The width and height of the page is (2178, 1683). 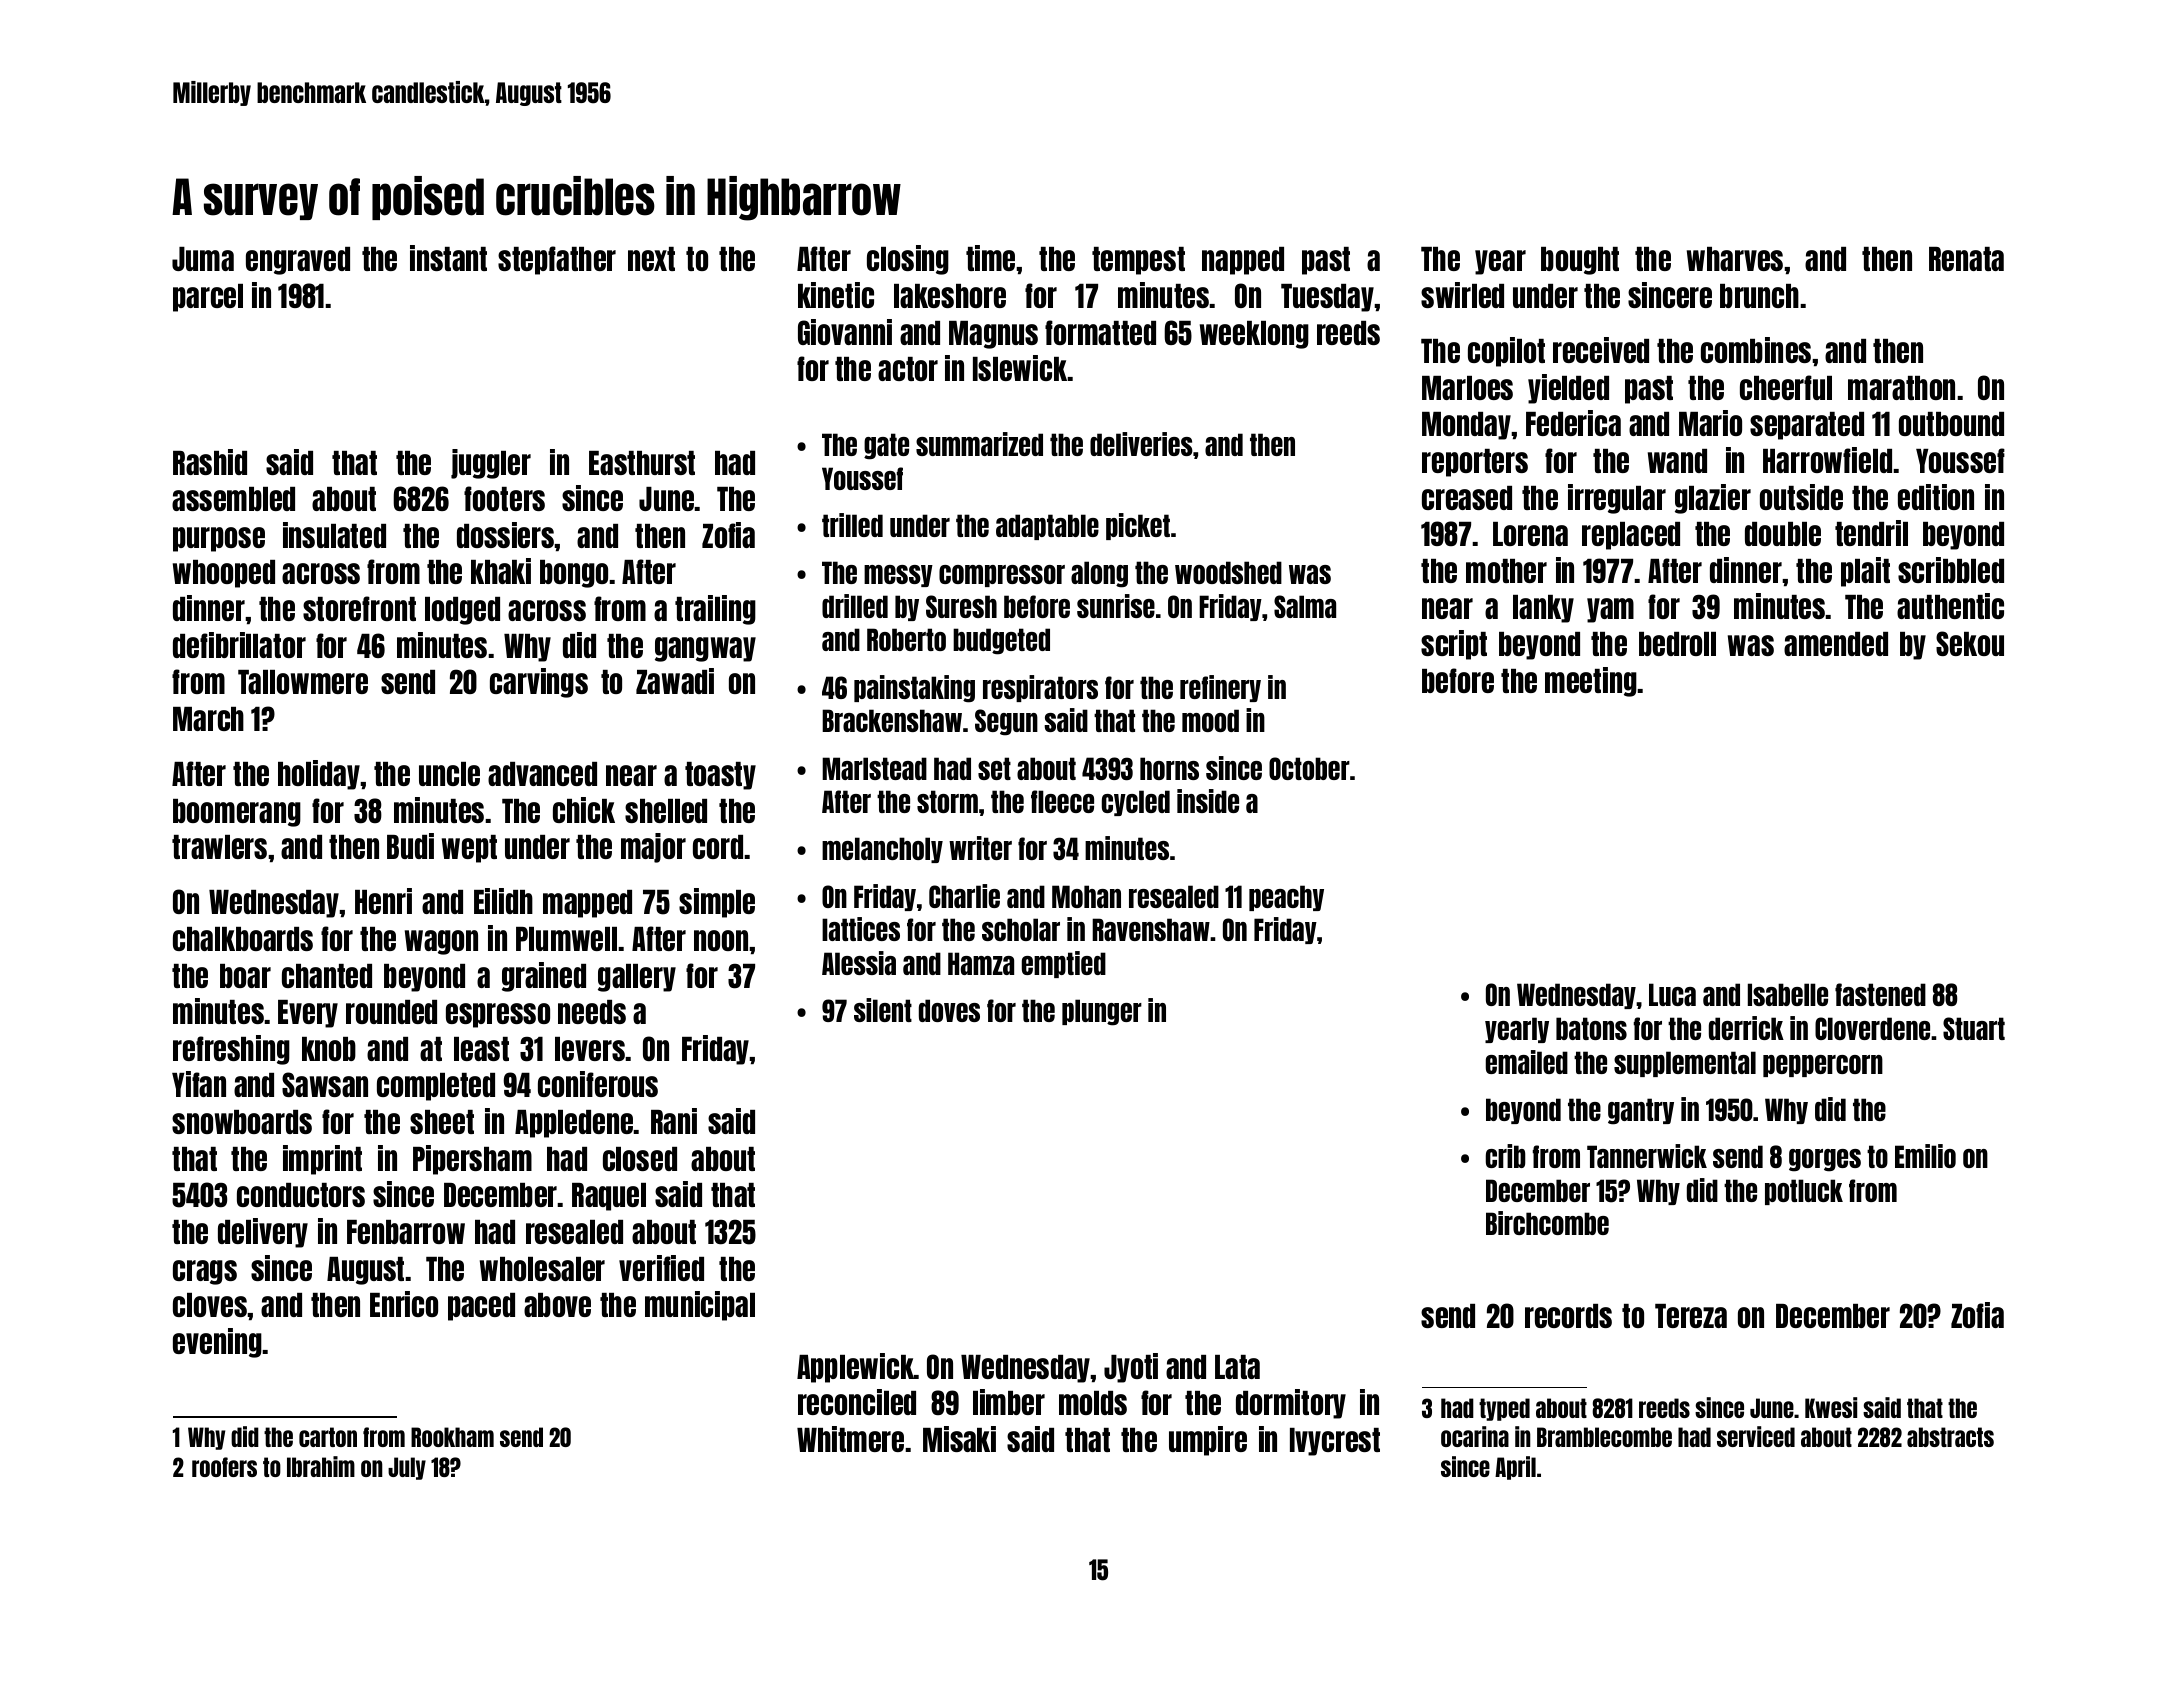 What do you see at coordinates (1591, 682) in the page?
I see `meeting` at bounding box center [1591, 682].
